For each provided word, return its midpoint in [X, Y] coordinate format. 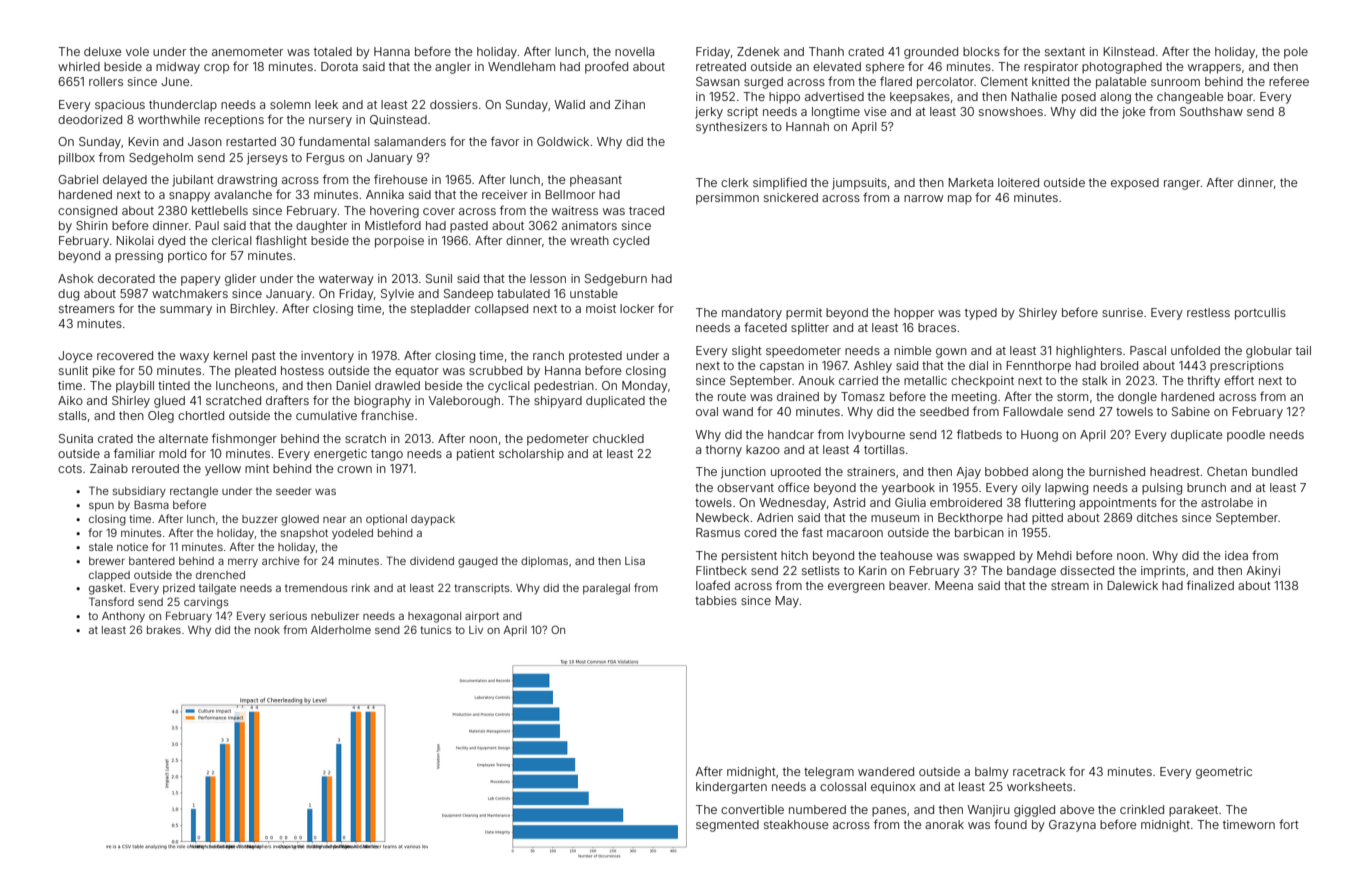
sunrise [1122, 312]
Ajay [969, 473]
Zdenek [758, 51]
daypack [433, 520]
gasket [106, 589]
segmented [727, 826]
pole [1296, 53]
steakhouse [796, 824]
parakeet [1193, 811]
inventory [327, 357]
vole [137, 51]
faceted [765, 327]
